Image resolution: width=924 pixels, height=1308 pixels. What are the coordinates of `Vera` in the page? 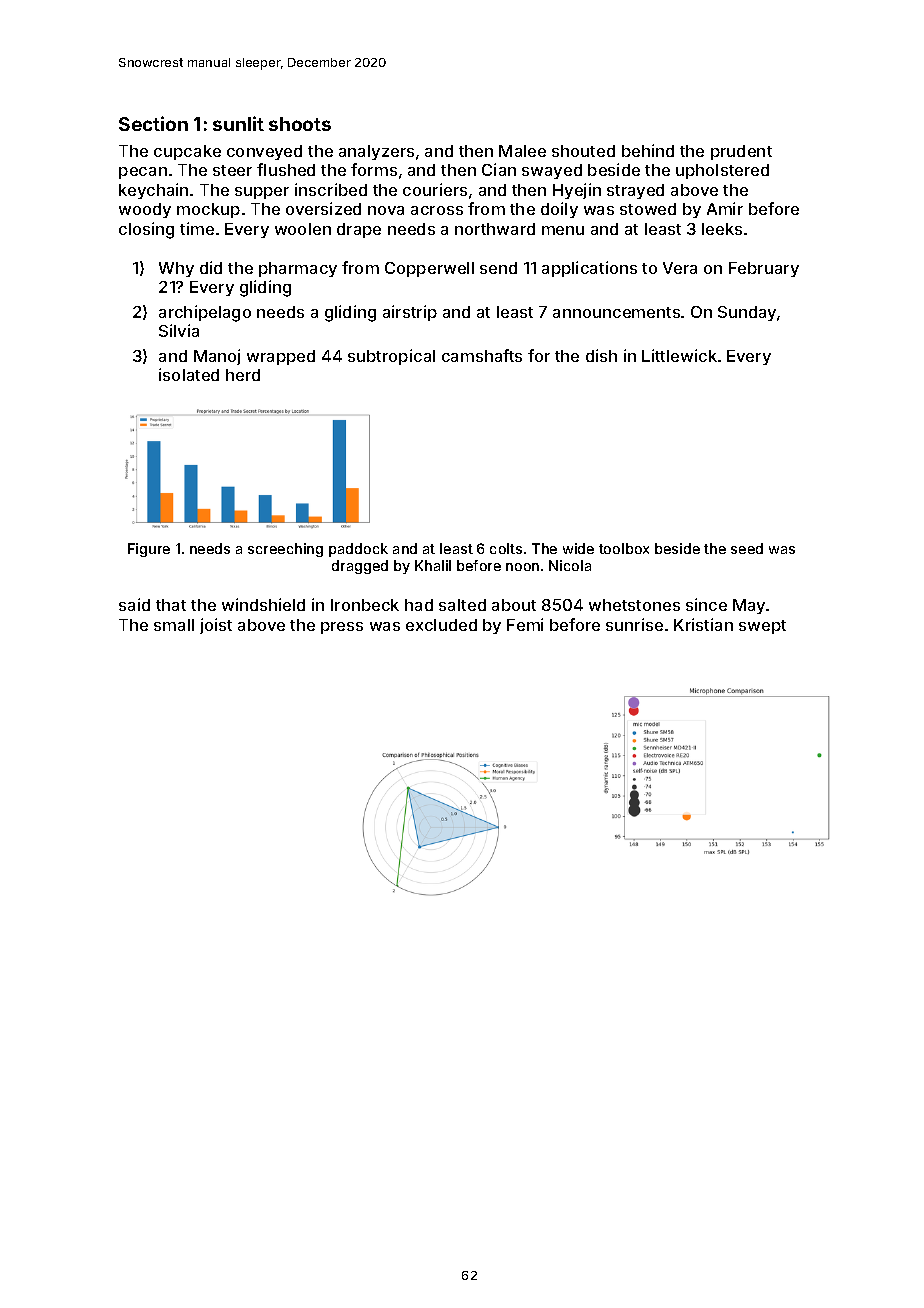 It's located at (680, 268).
